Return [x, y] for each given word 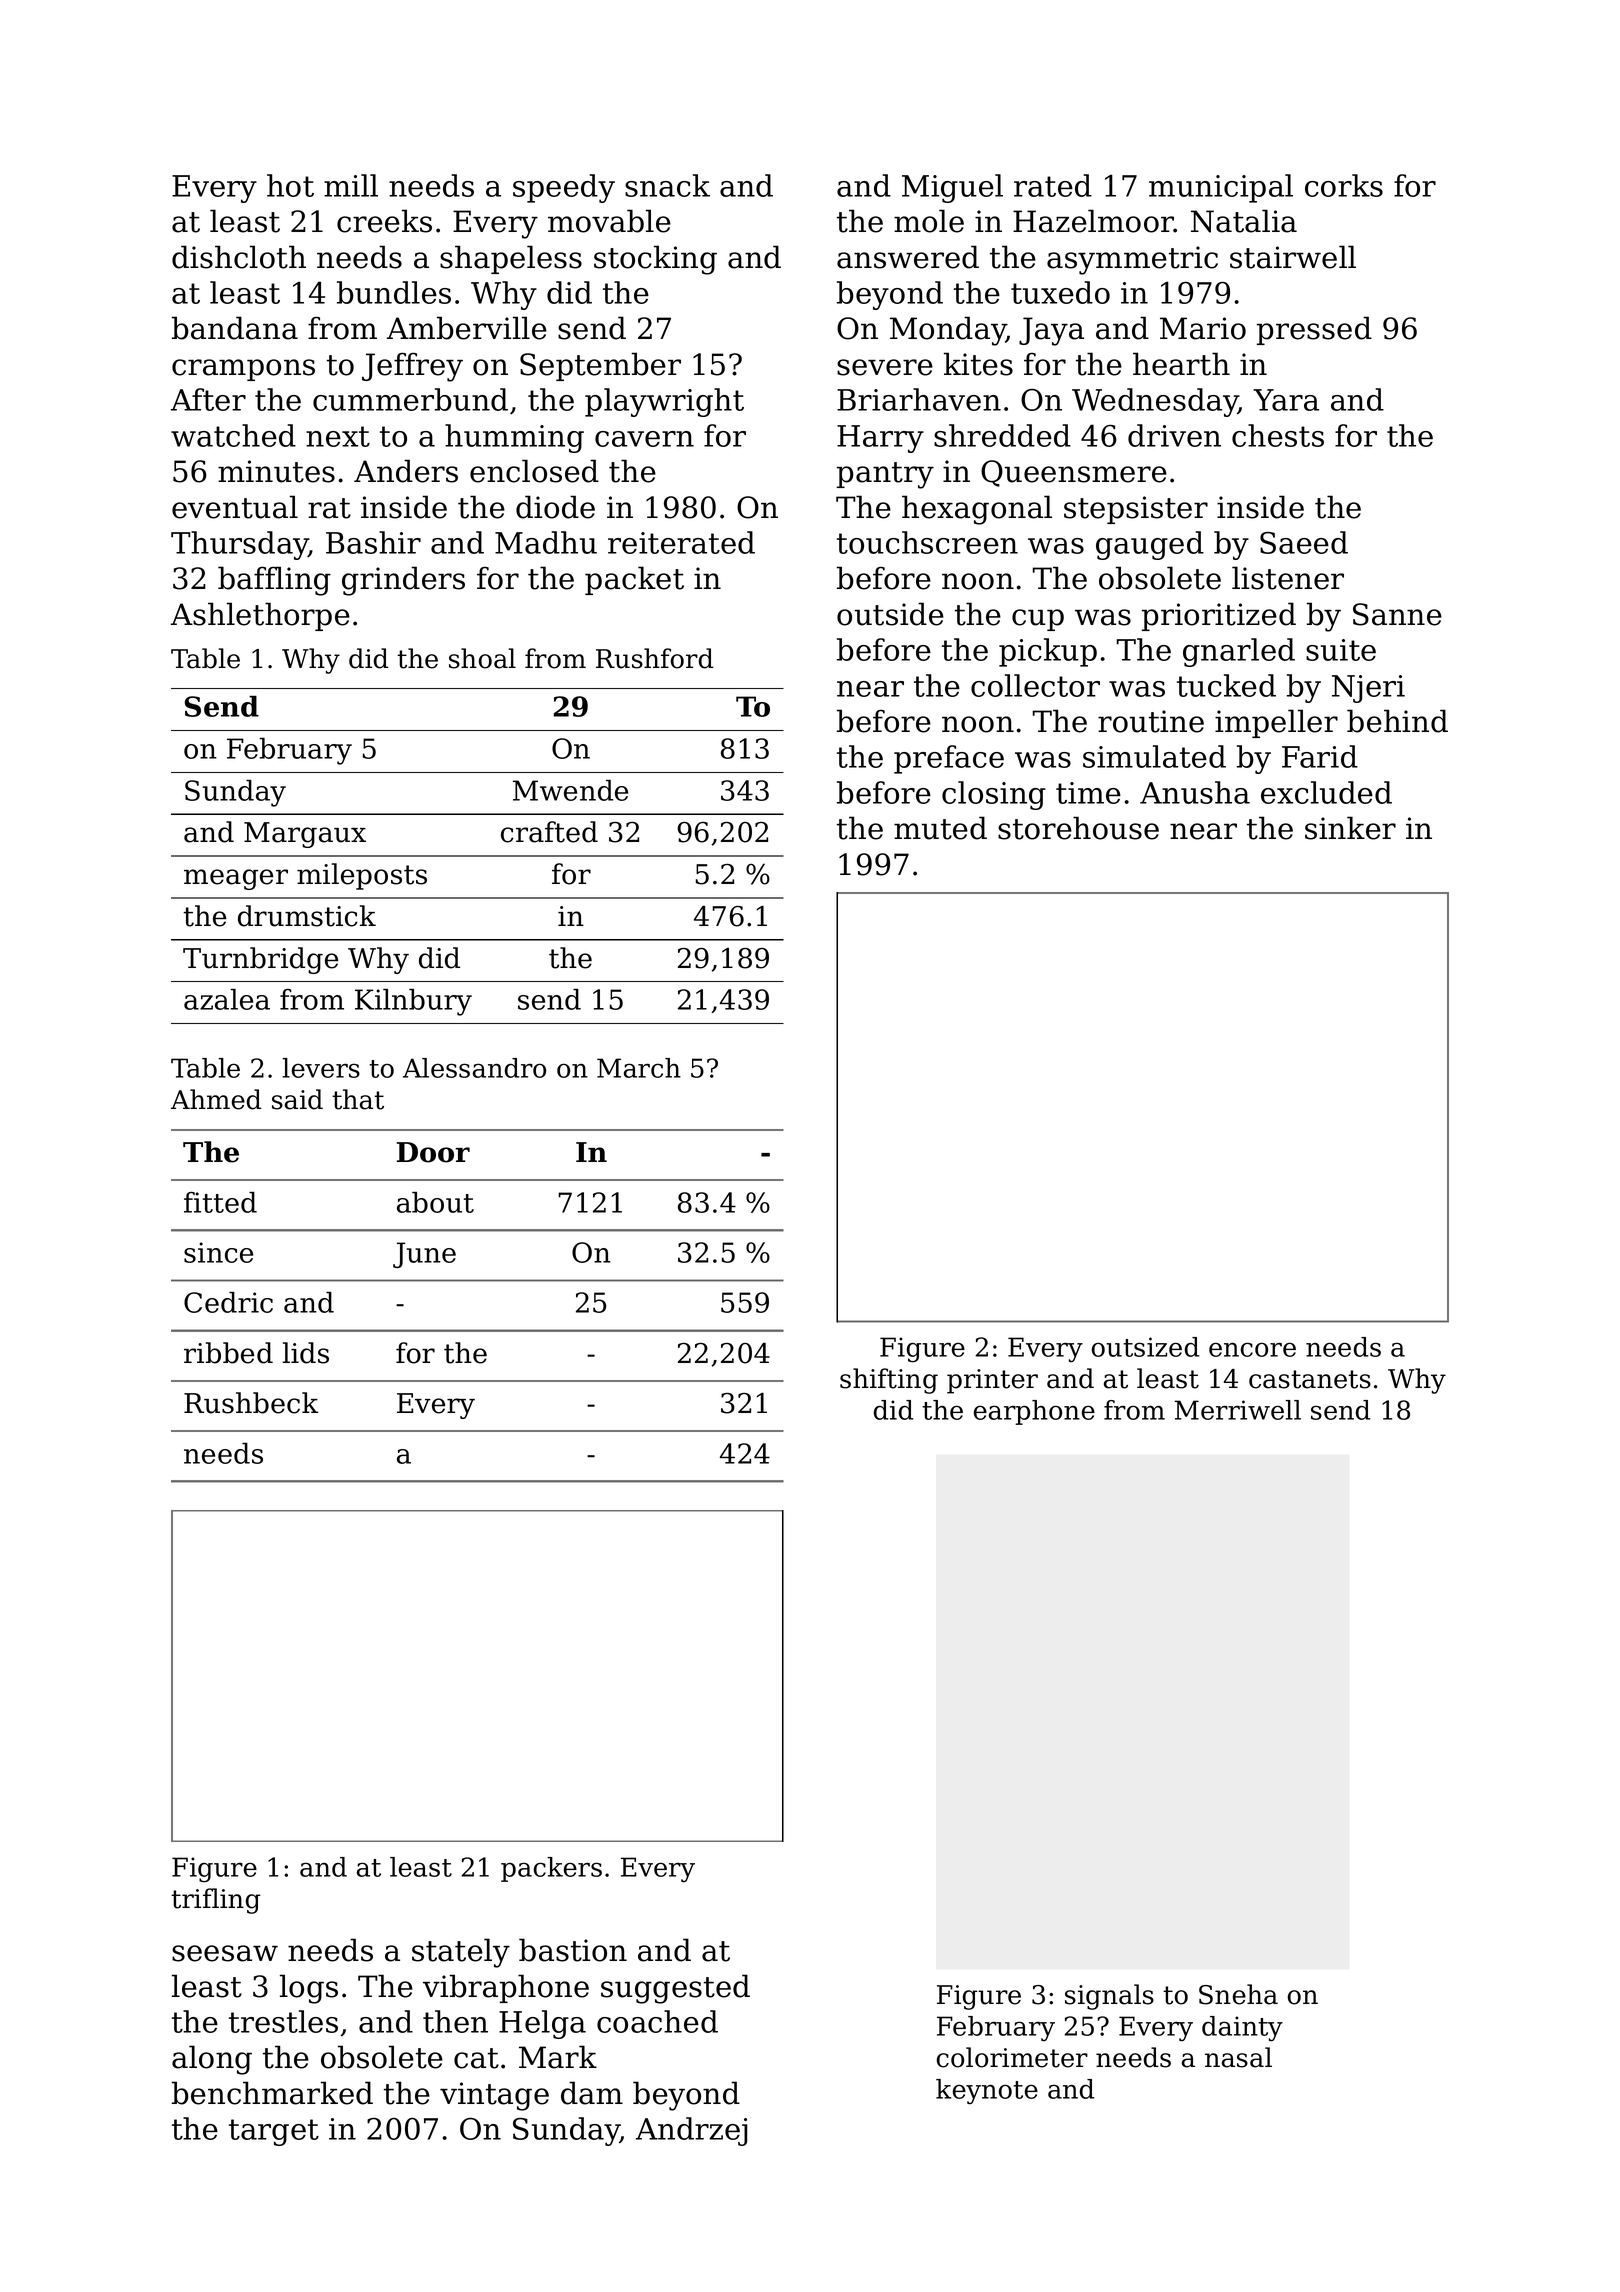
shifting [889, 1381]
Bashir [373, 542]
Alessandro [474, 1068]
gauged [1150, 545]
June [424, 1255]
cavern [644, 439]
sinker [1350, 828]
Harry [880, 439]
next [338, 436]
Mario [1203, 328]
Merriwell [1238, 1410]
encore [1252, 1349]
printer [992, 1381]
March [639, 1068]
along [212, 2060]
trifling [215, 1901]
